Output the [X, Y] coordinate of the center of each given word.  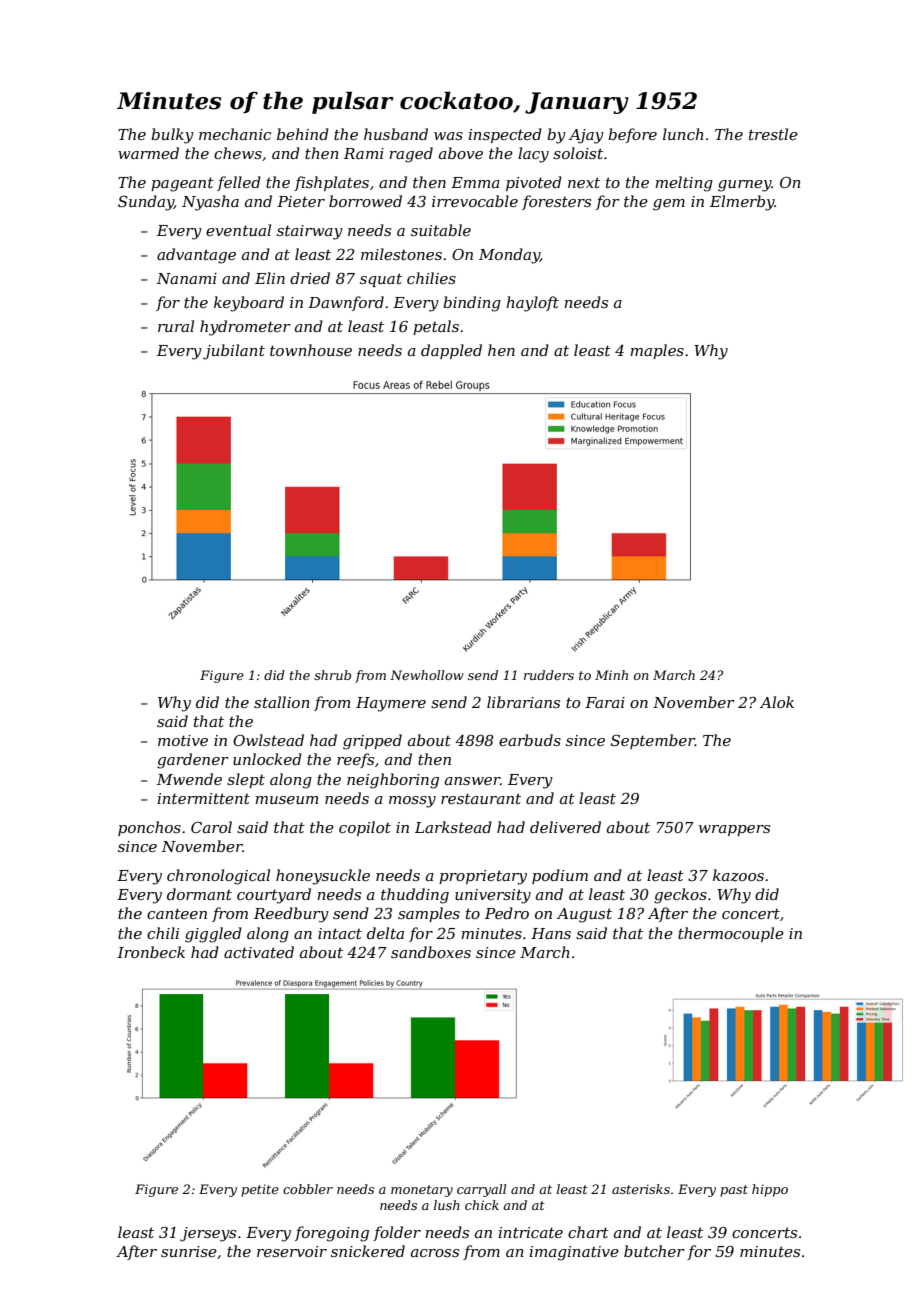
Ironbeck [151, 952]
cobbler [308, 1189]
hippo [770, 1190]
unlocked [267, 759]
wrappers [734, 830]
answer [472, 781]
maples [657, 351]
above [461, 153]
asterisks [641, 1189]
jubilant [234, 352]
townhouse [311, 350]
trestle [773, 134]
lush [447, 1205]
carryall [481, 1190]
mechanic [235, 134]
